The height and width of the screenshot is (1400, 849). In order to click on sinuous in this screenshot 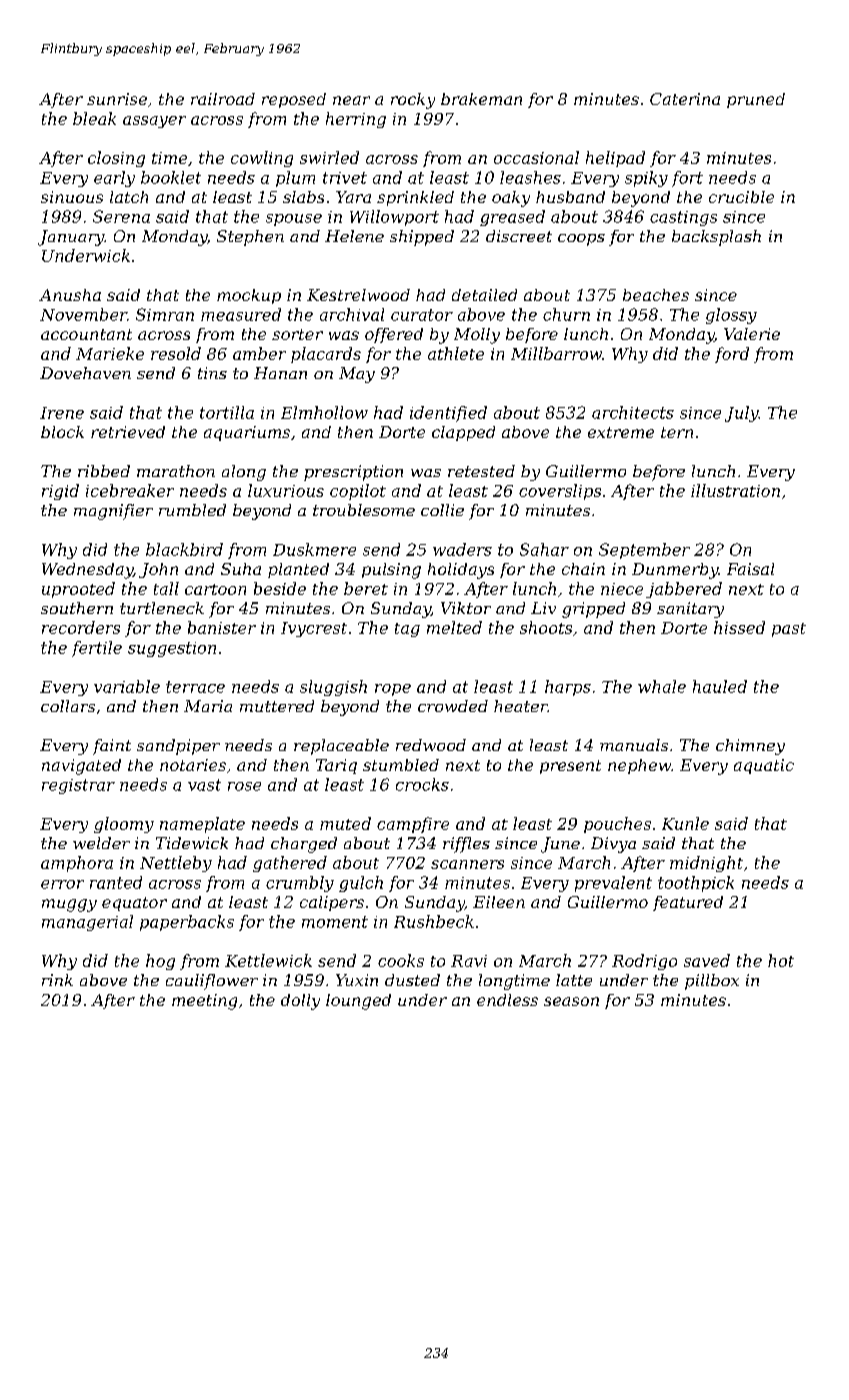, I will do `click(72, 197)`.
